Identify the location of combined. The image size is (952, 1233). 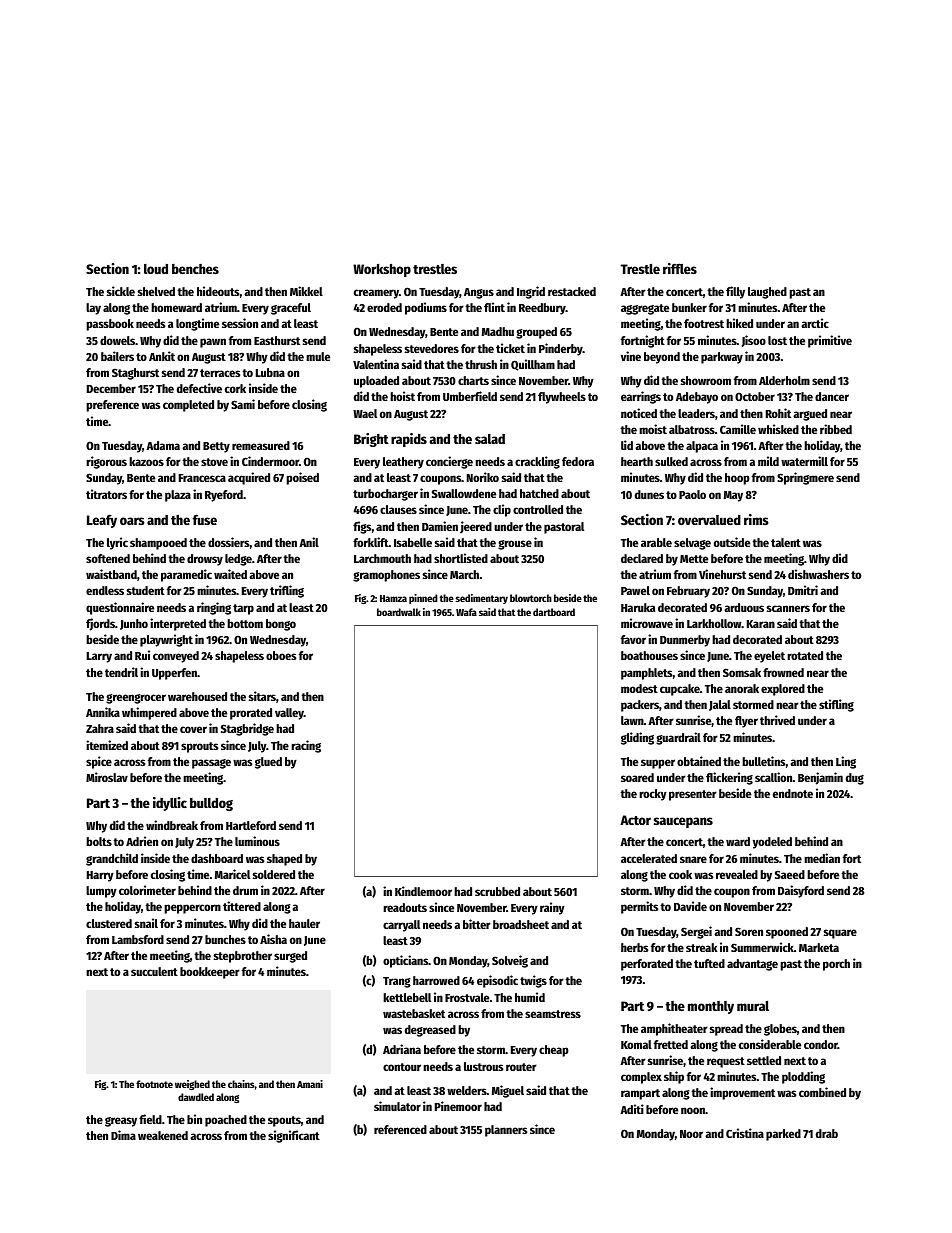
(822, 1092).
